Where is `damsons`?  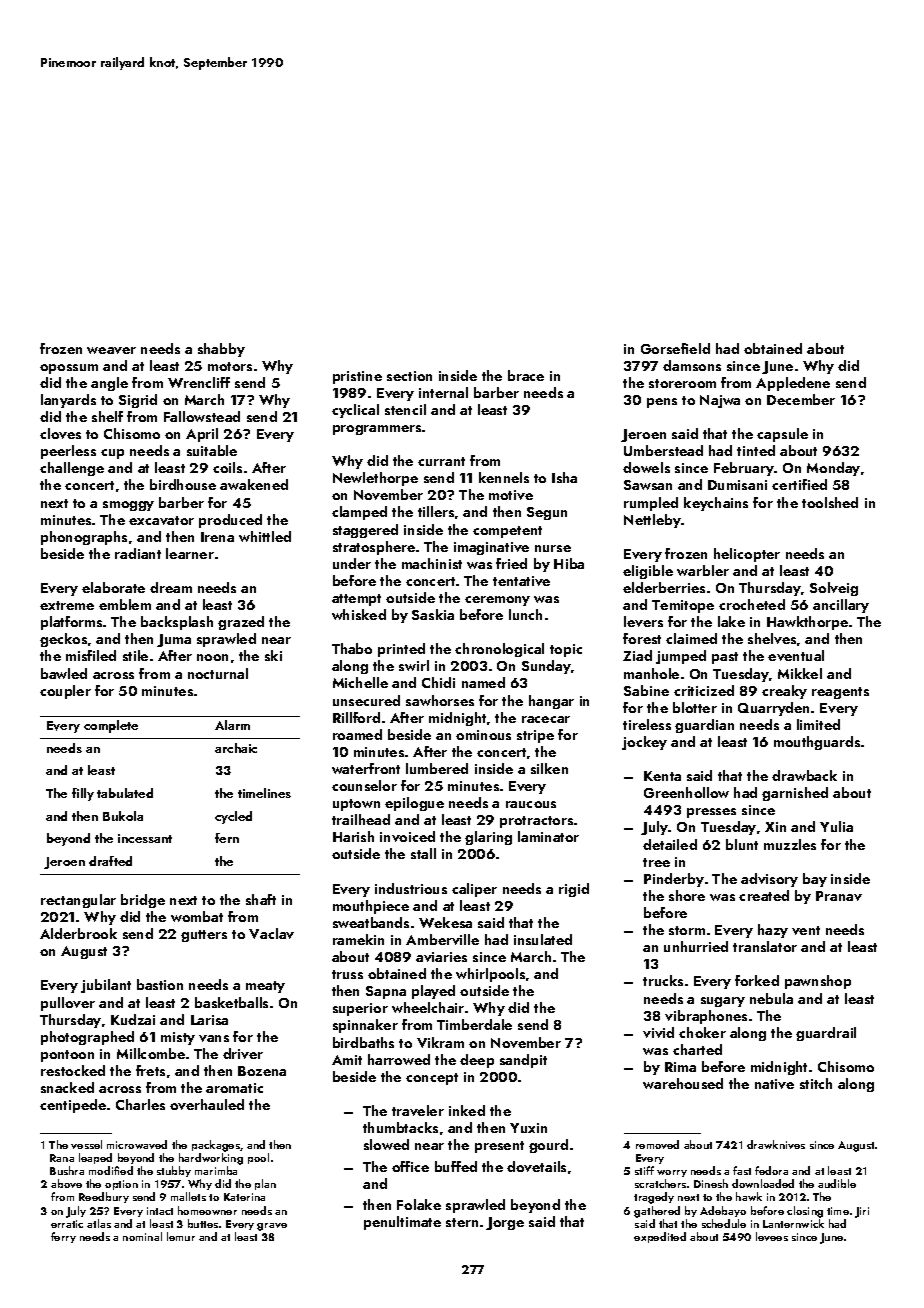 damsons is located at coordinates (692, 365).
